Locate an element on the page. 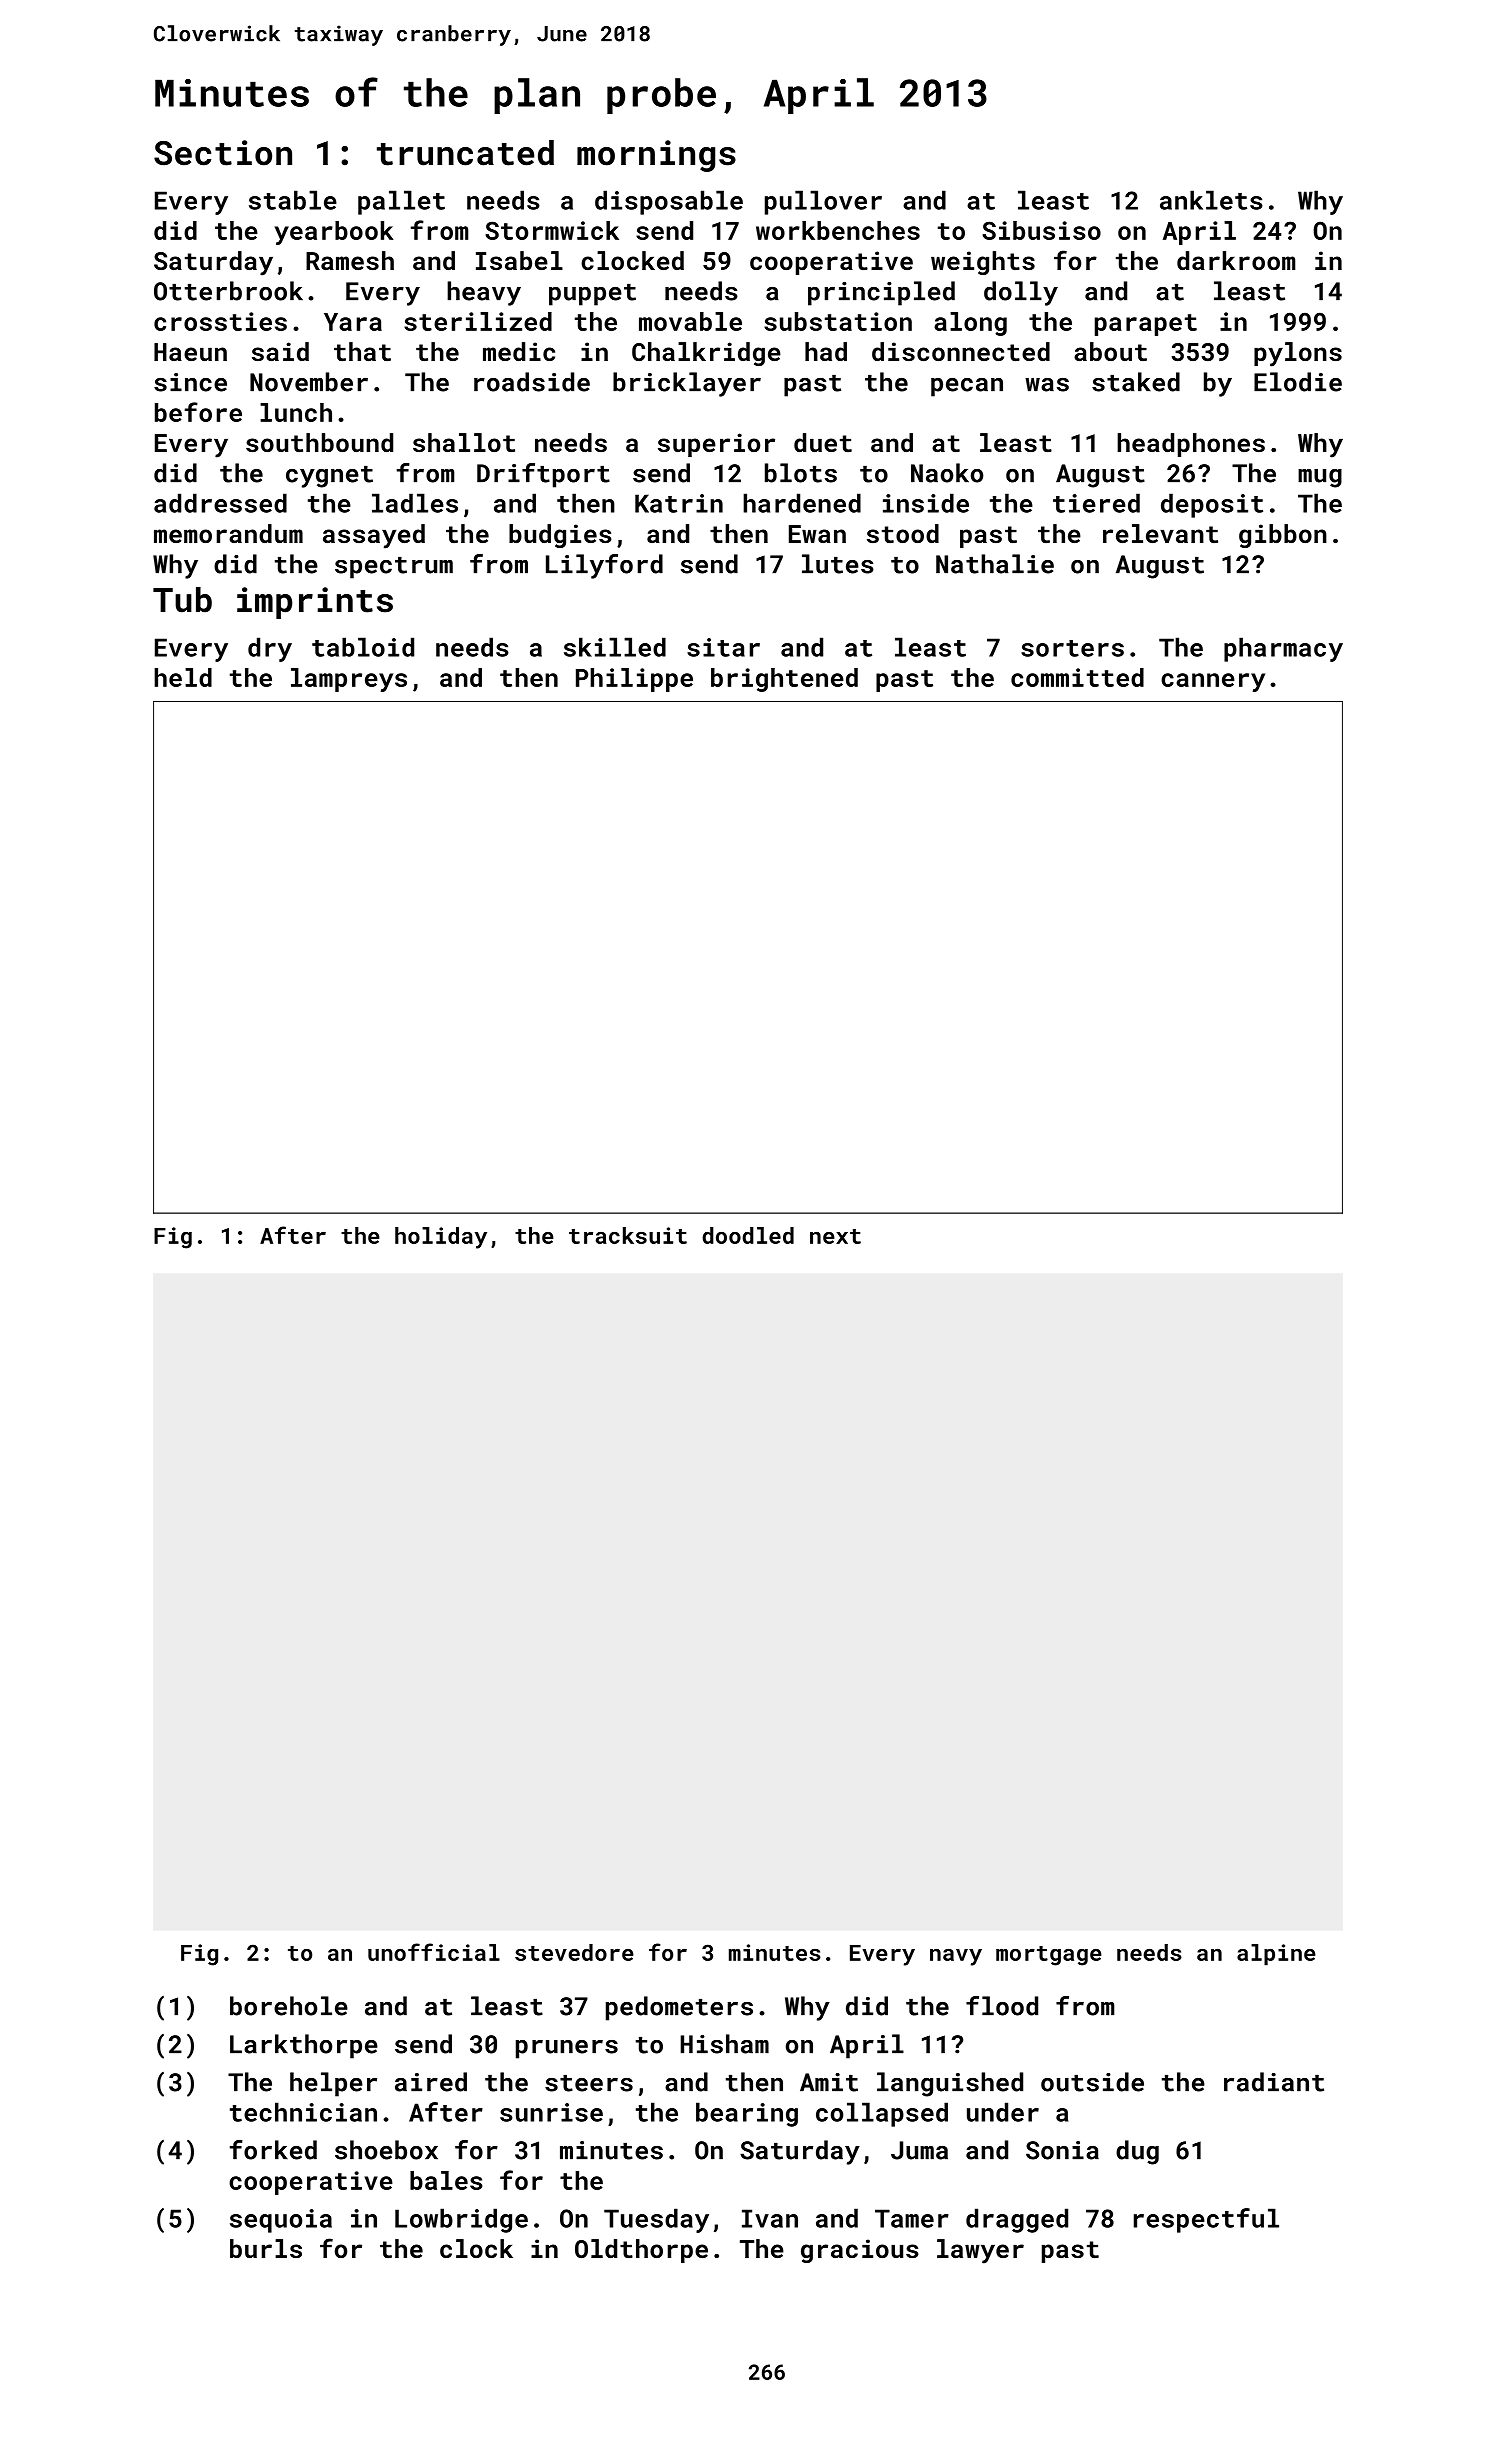 The width and height of the page is (1496, 2464). Oldthorpe is located at coordinates (641, 2251).
